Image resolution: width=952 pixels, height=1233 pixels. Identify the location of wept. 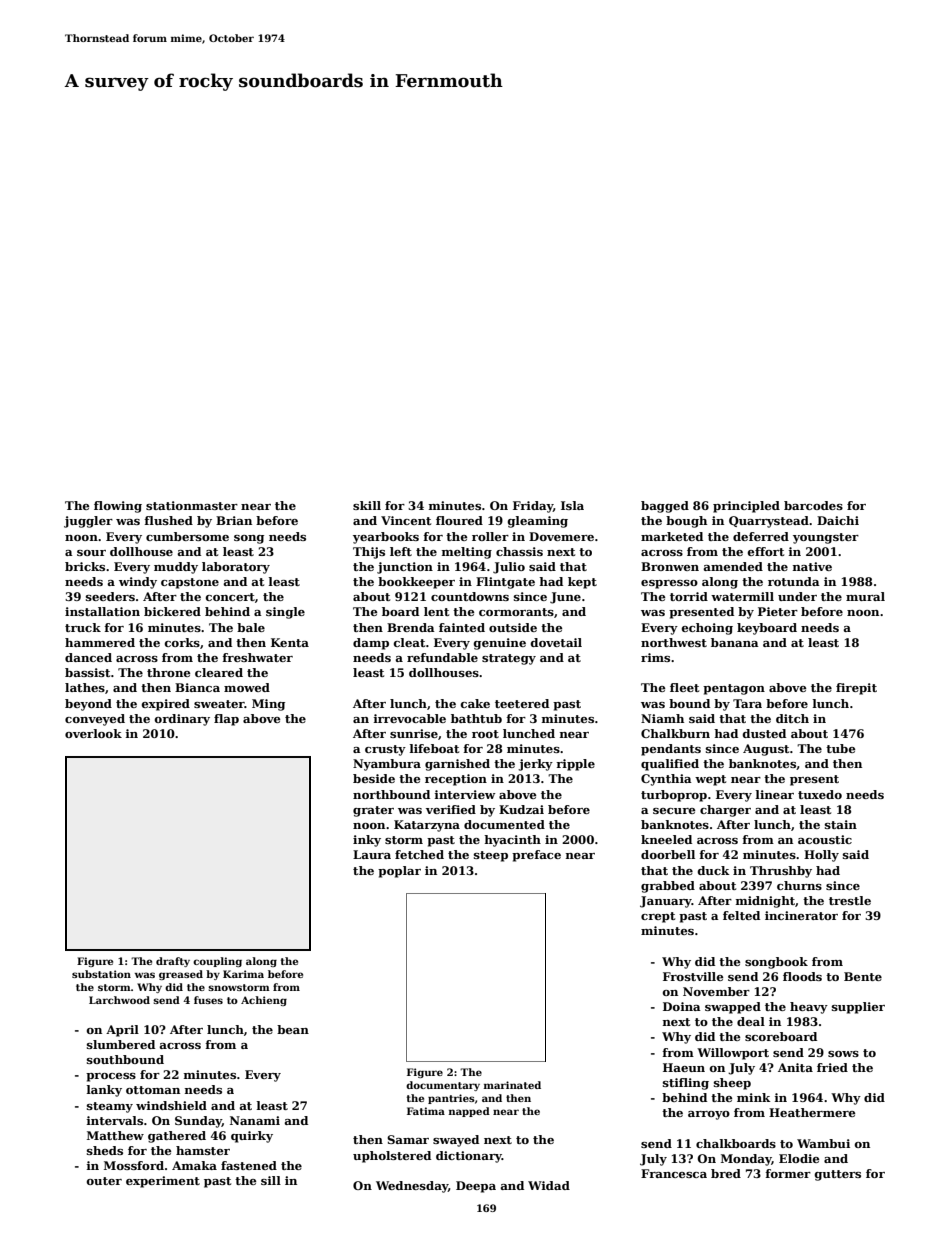
(710, 780).
